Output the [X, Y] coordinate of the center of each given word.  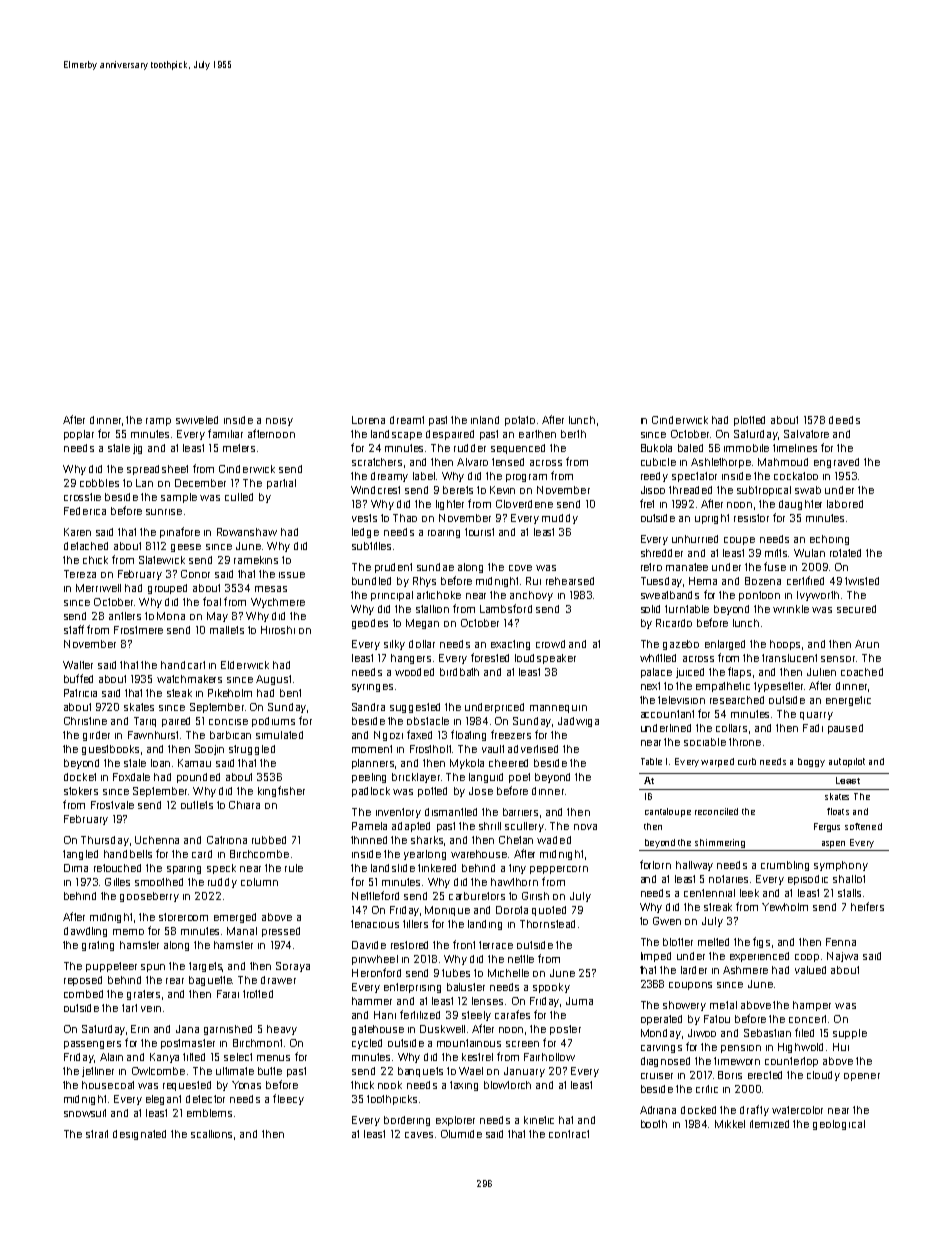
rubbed [269, 840]
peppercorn [559, 870]
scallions [211, 1134]
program [526, 478]
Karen [77, 532]
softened [863, 826]
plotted [749, 421]
